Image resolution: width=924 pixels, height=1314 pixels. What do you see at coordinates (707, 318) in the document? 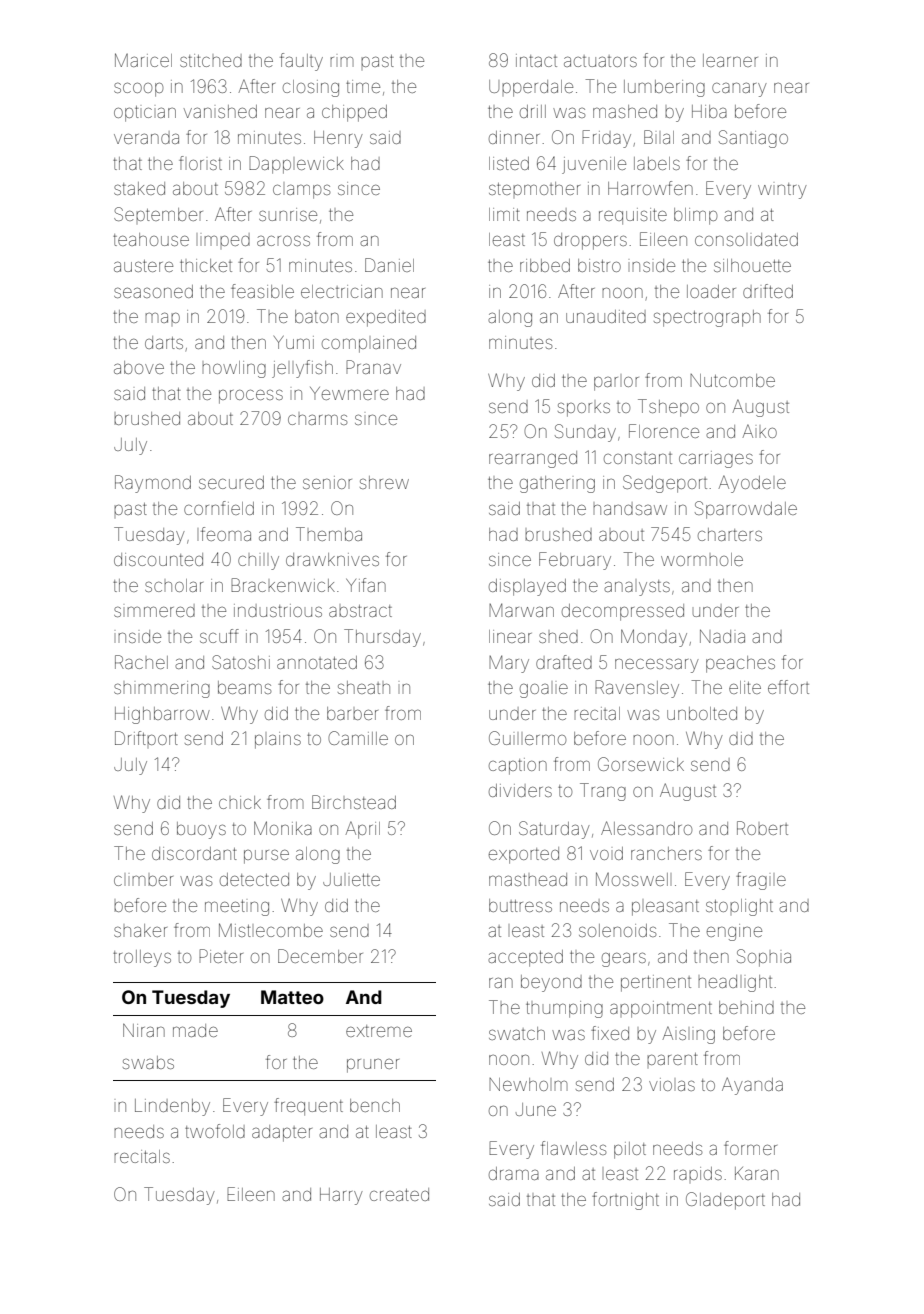
I see `spectrograph` at bounding box center [707, 318].
